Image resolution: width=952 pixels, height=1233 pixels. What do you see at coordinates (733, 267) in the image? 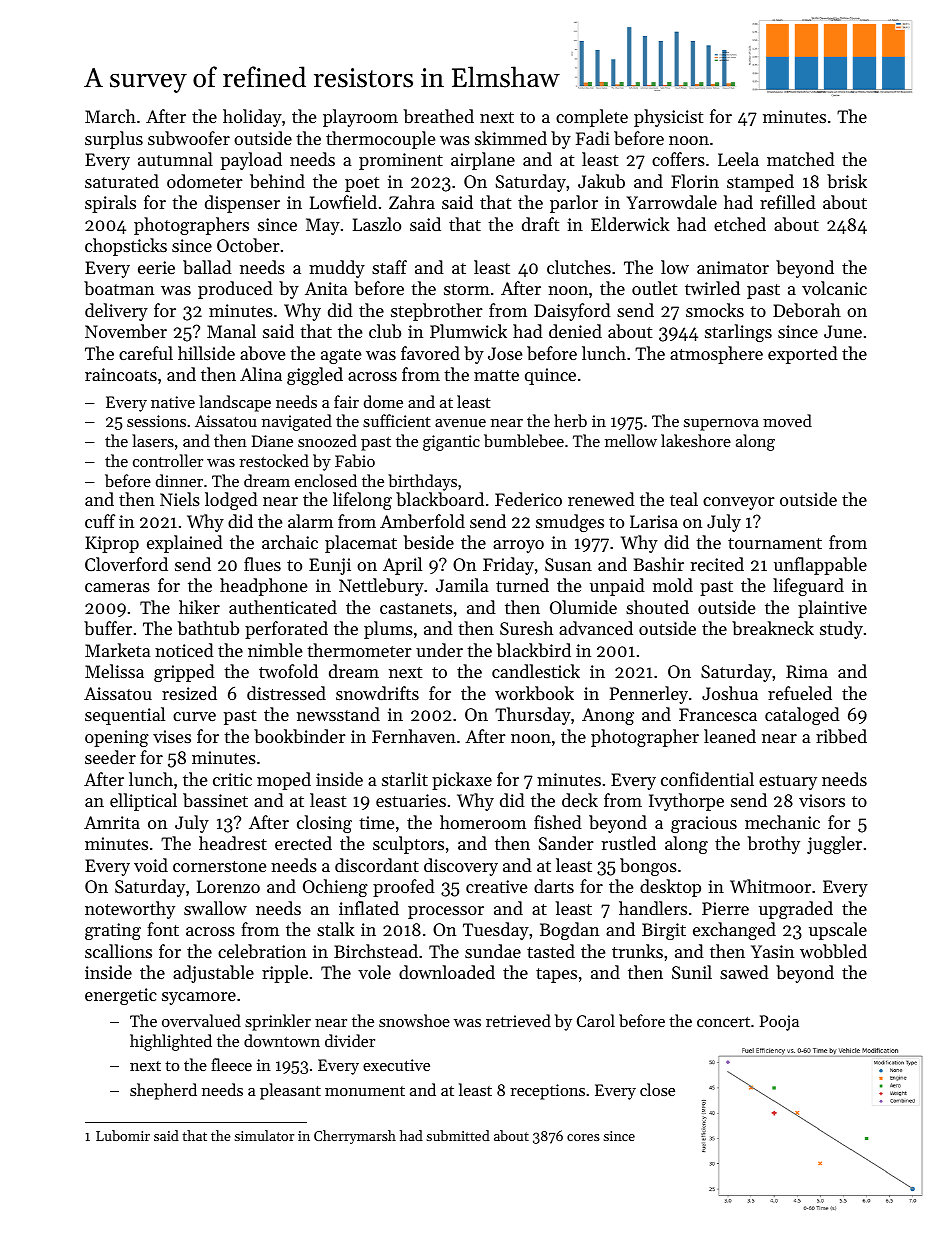
I see `animator` at bounding box center [733, 267].
